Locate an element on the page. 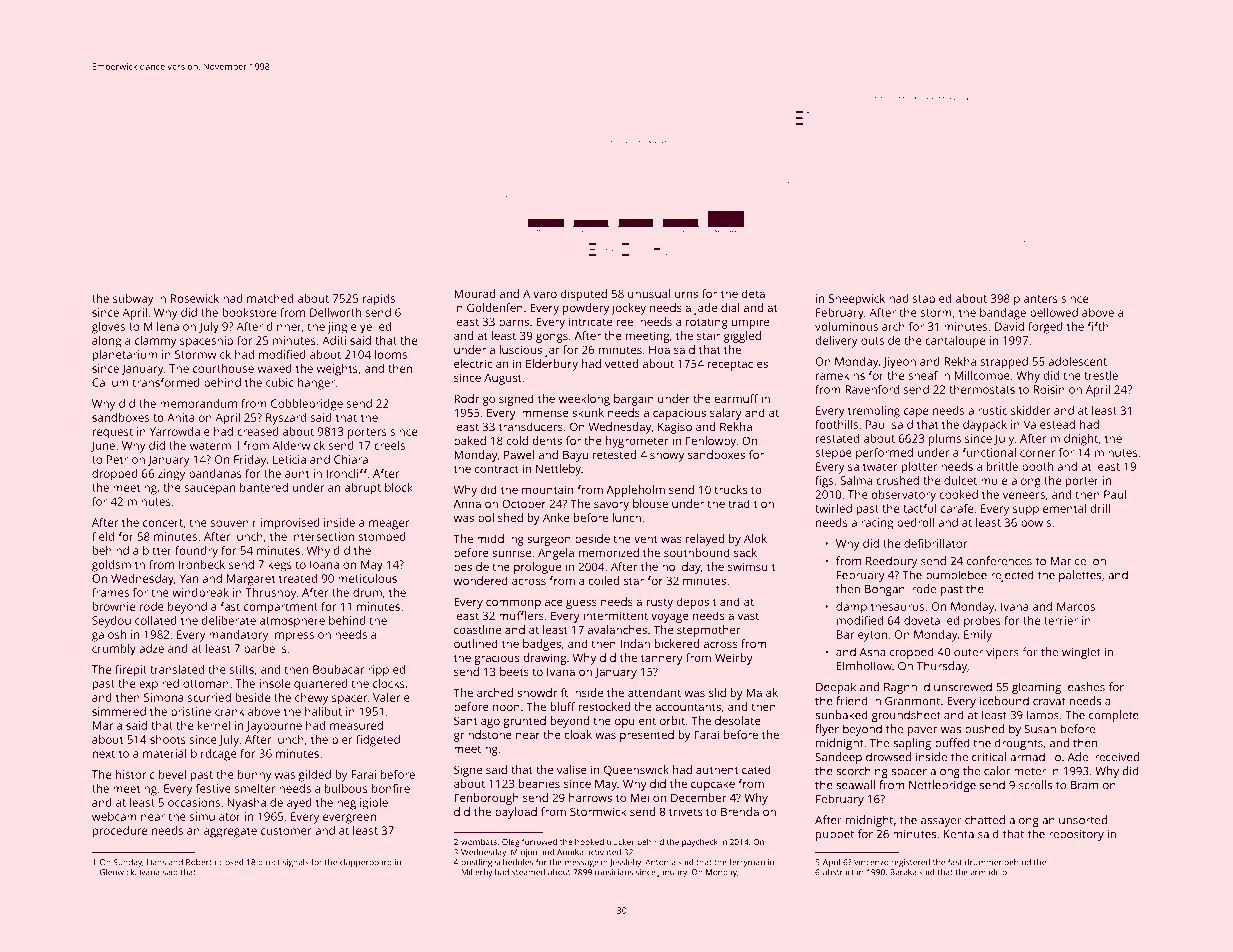 The height and width of the document is (952, 1233). Millerby is located at coordinates (477, 873).
